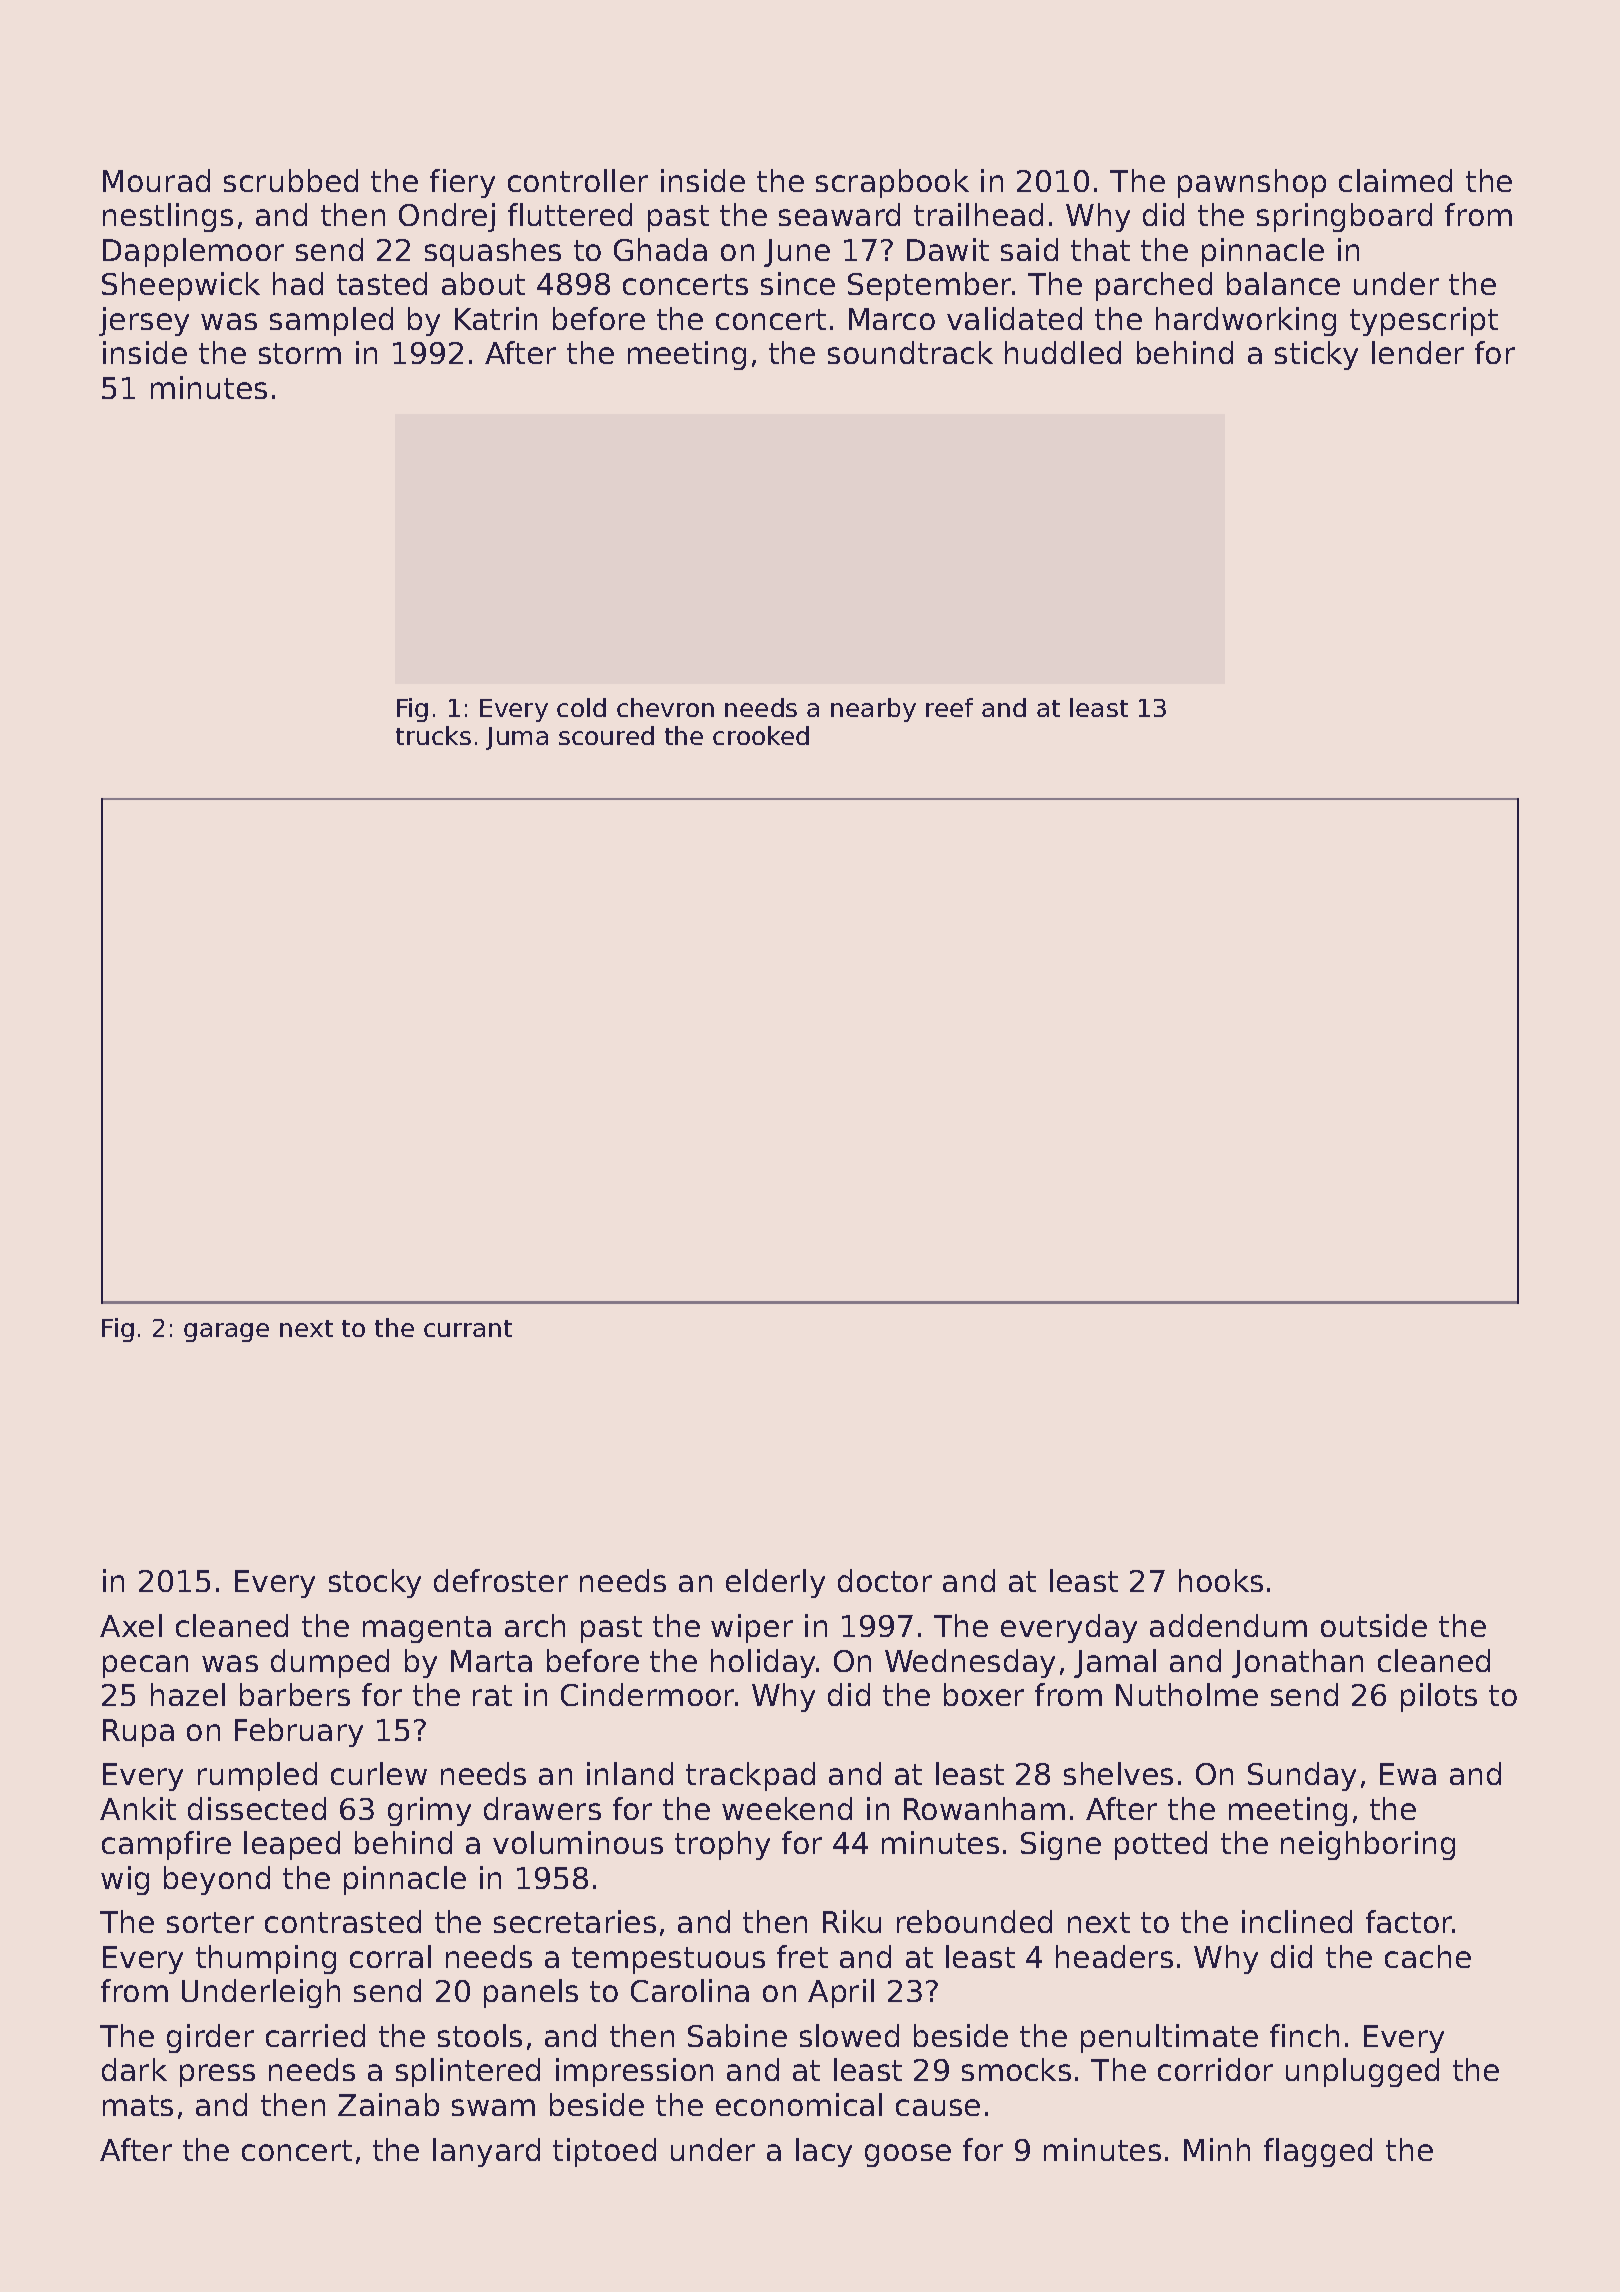 The image size is (1620, 2292). What do you see at coordinates (226, 1332) in the page?
I see `garage` at bounding box center [226, 1332].
